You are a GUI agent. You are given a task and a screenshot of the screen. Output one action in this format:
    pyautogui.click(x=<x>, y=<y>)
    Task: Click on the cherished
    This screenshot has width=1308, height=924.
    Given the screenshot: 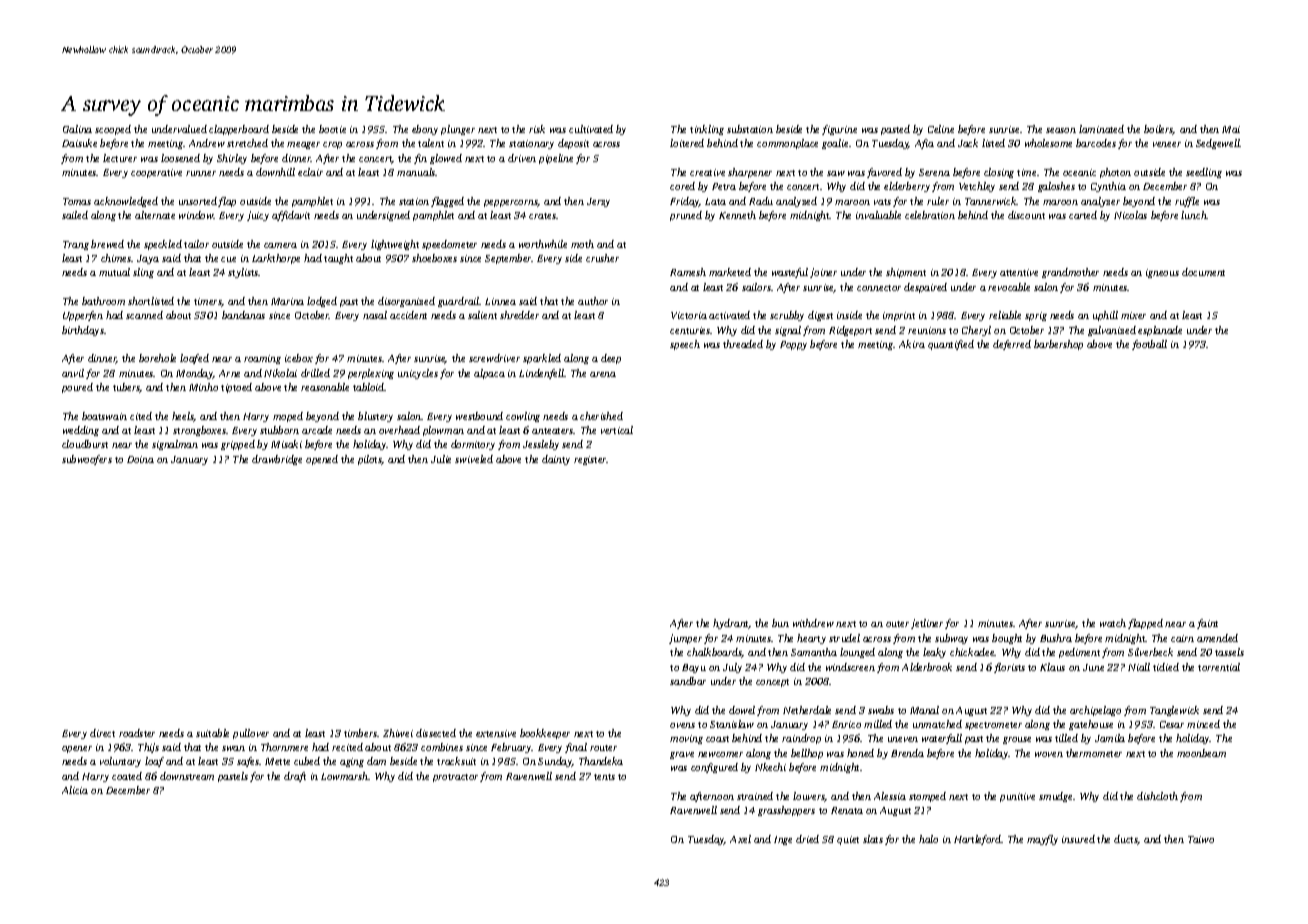 What is the action you would take?
    pyautogui.click(x=601, y=416)
